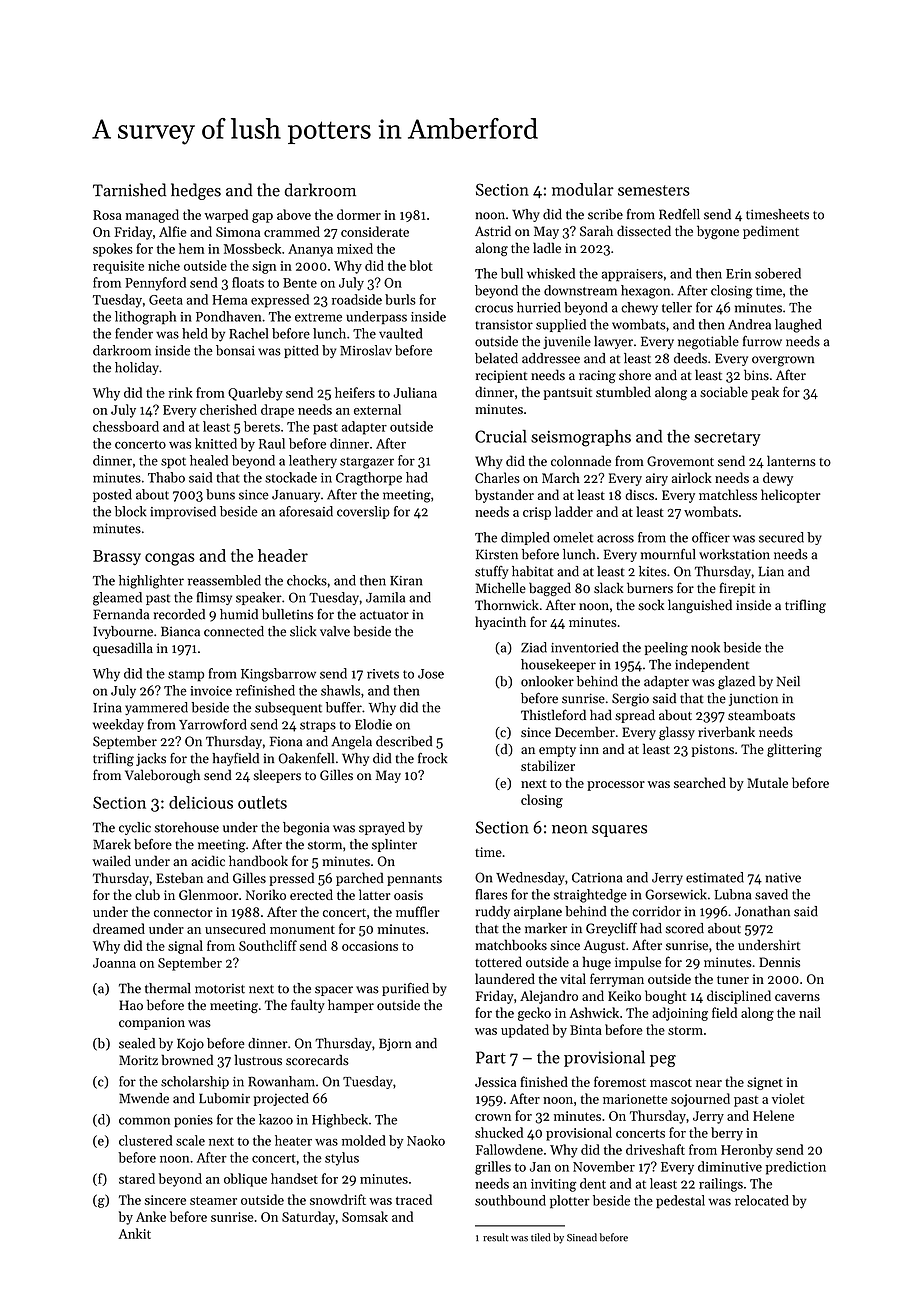 This screenshot has width=924, height=1314. Describe the element at coordinates (432, 758) in the screenshot. I see `frock` at that location.
